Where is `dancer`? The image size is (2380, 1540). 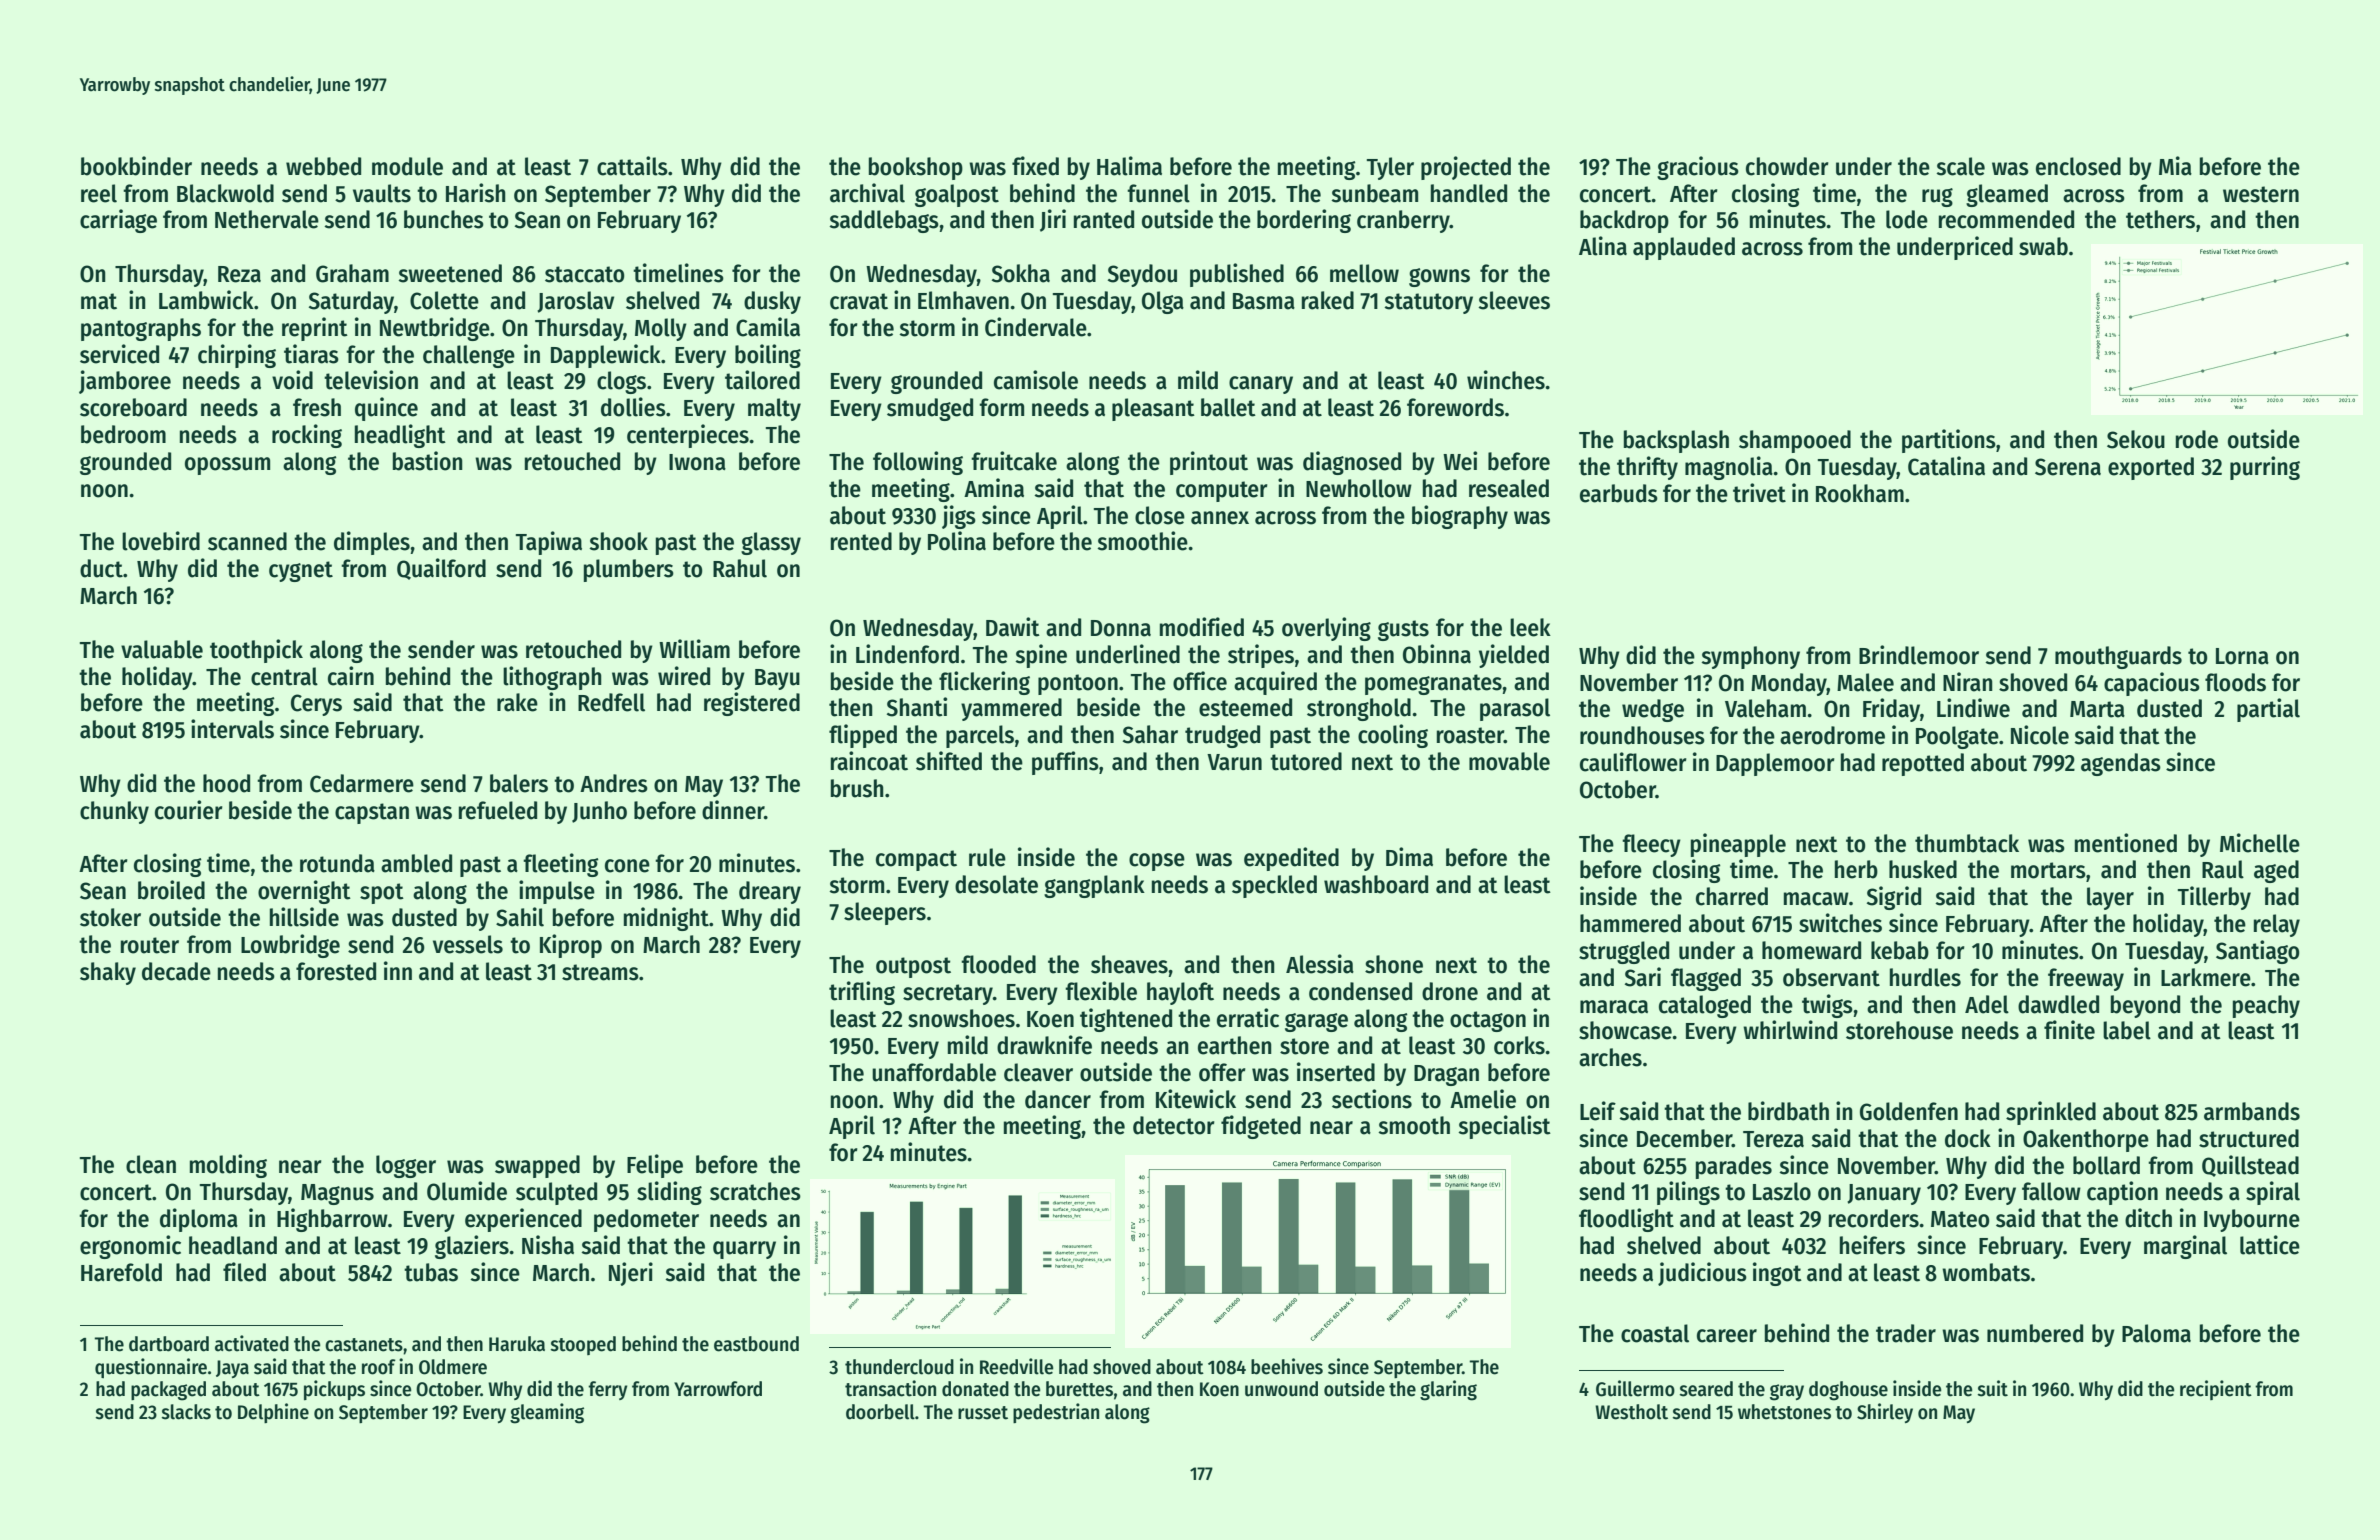
dancer is located at coordinates (1058, 1099).
